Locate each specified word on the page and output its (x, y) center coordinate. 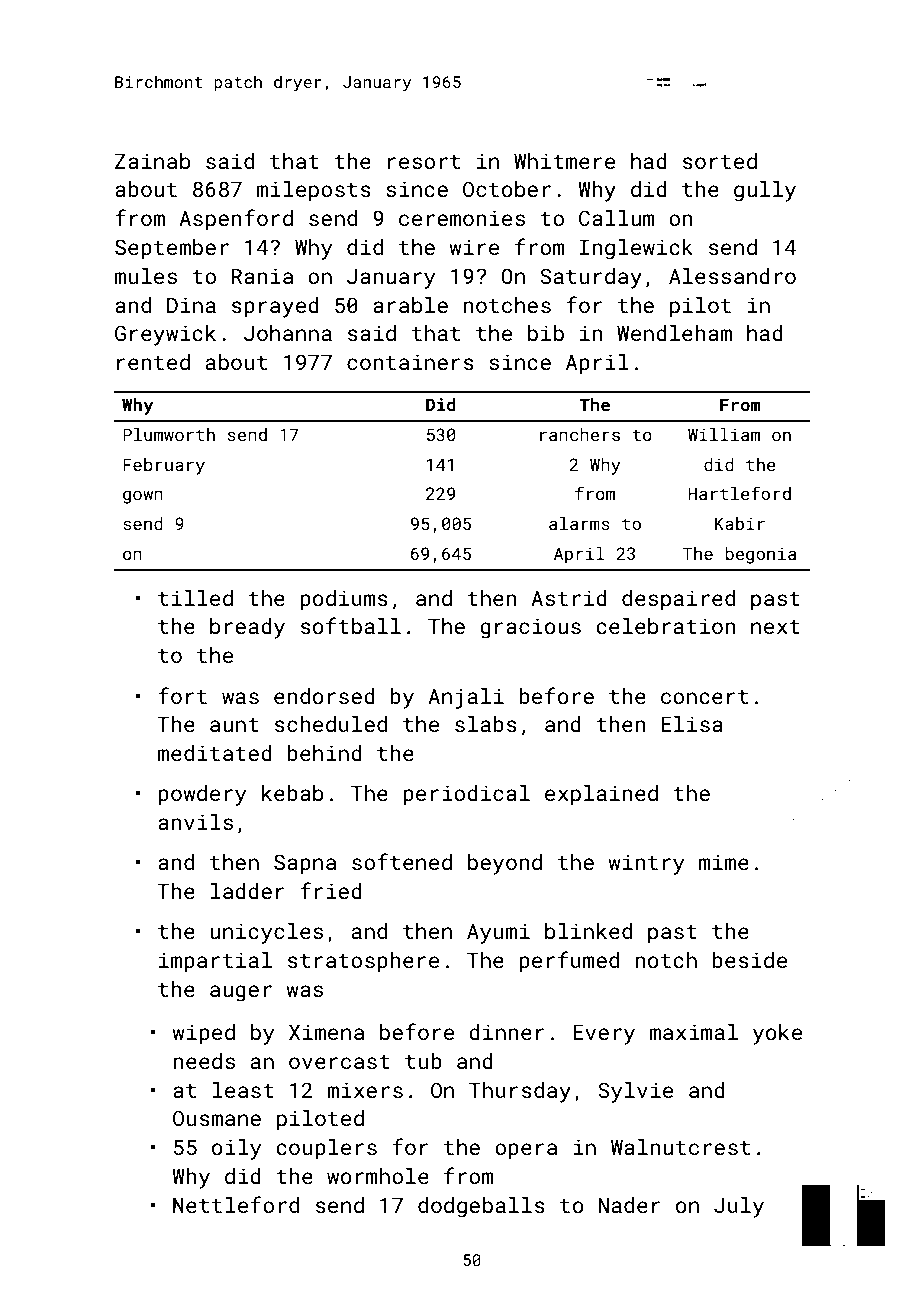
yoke (777, 1034)
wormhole (378, 1176)
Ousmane (217, 1118)
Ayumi (498, 933)
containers (410, 362)
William (724, 434)
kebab (292, 793)
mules (146, 276)
